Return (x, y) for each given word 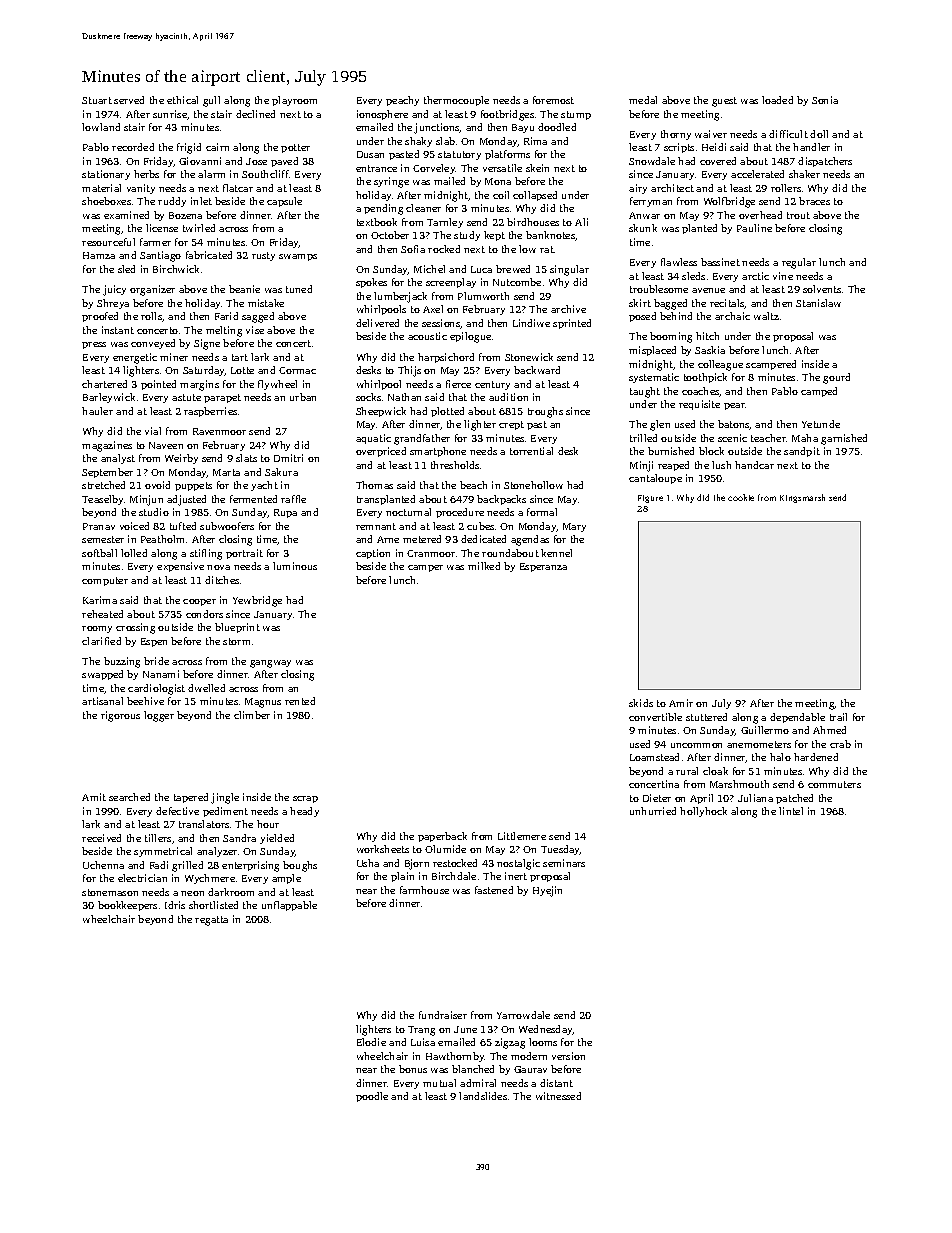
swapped (102, 675)
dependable (797, 718)
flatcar (238, 188)
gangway (270, 664)
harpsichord (446, 358)
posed (642, 317)
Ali (581, 222)
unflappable (289, 906)
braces (814, 201)
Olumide (445, 849)
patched (794, 799)
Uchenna (103, 865)
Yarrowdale (523, 1015)
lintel (791, 811)
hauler (97, 411)
